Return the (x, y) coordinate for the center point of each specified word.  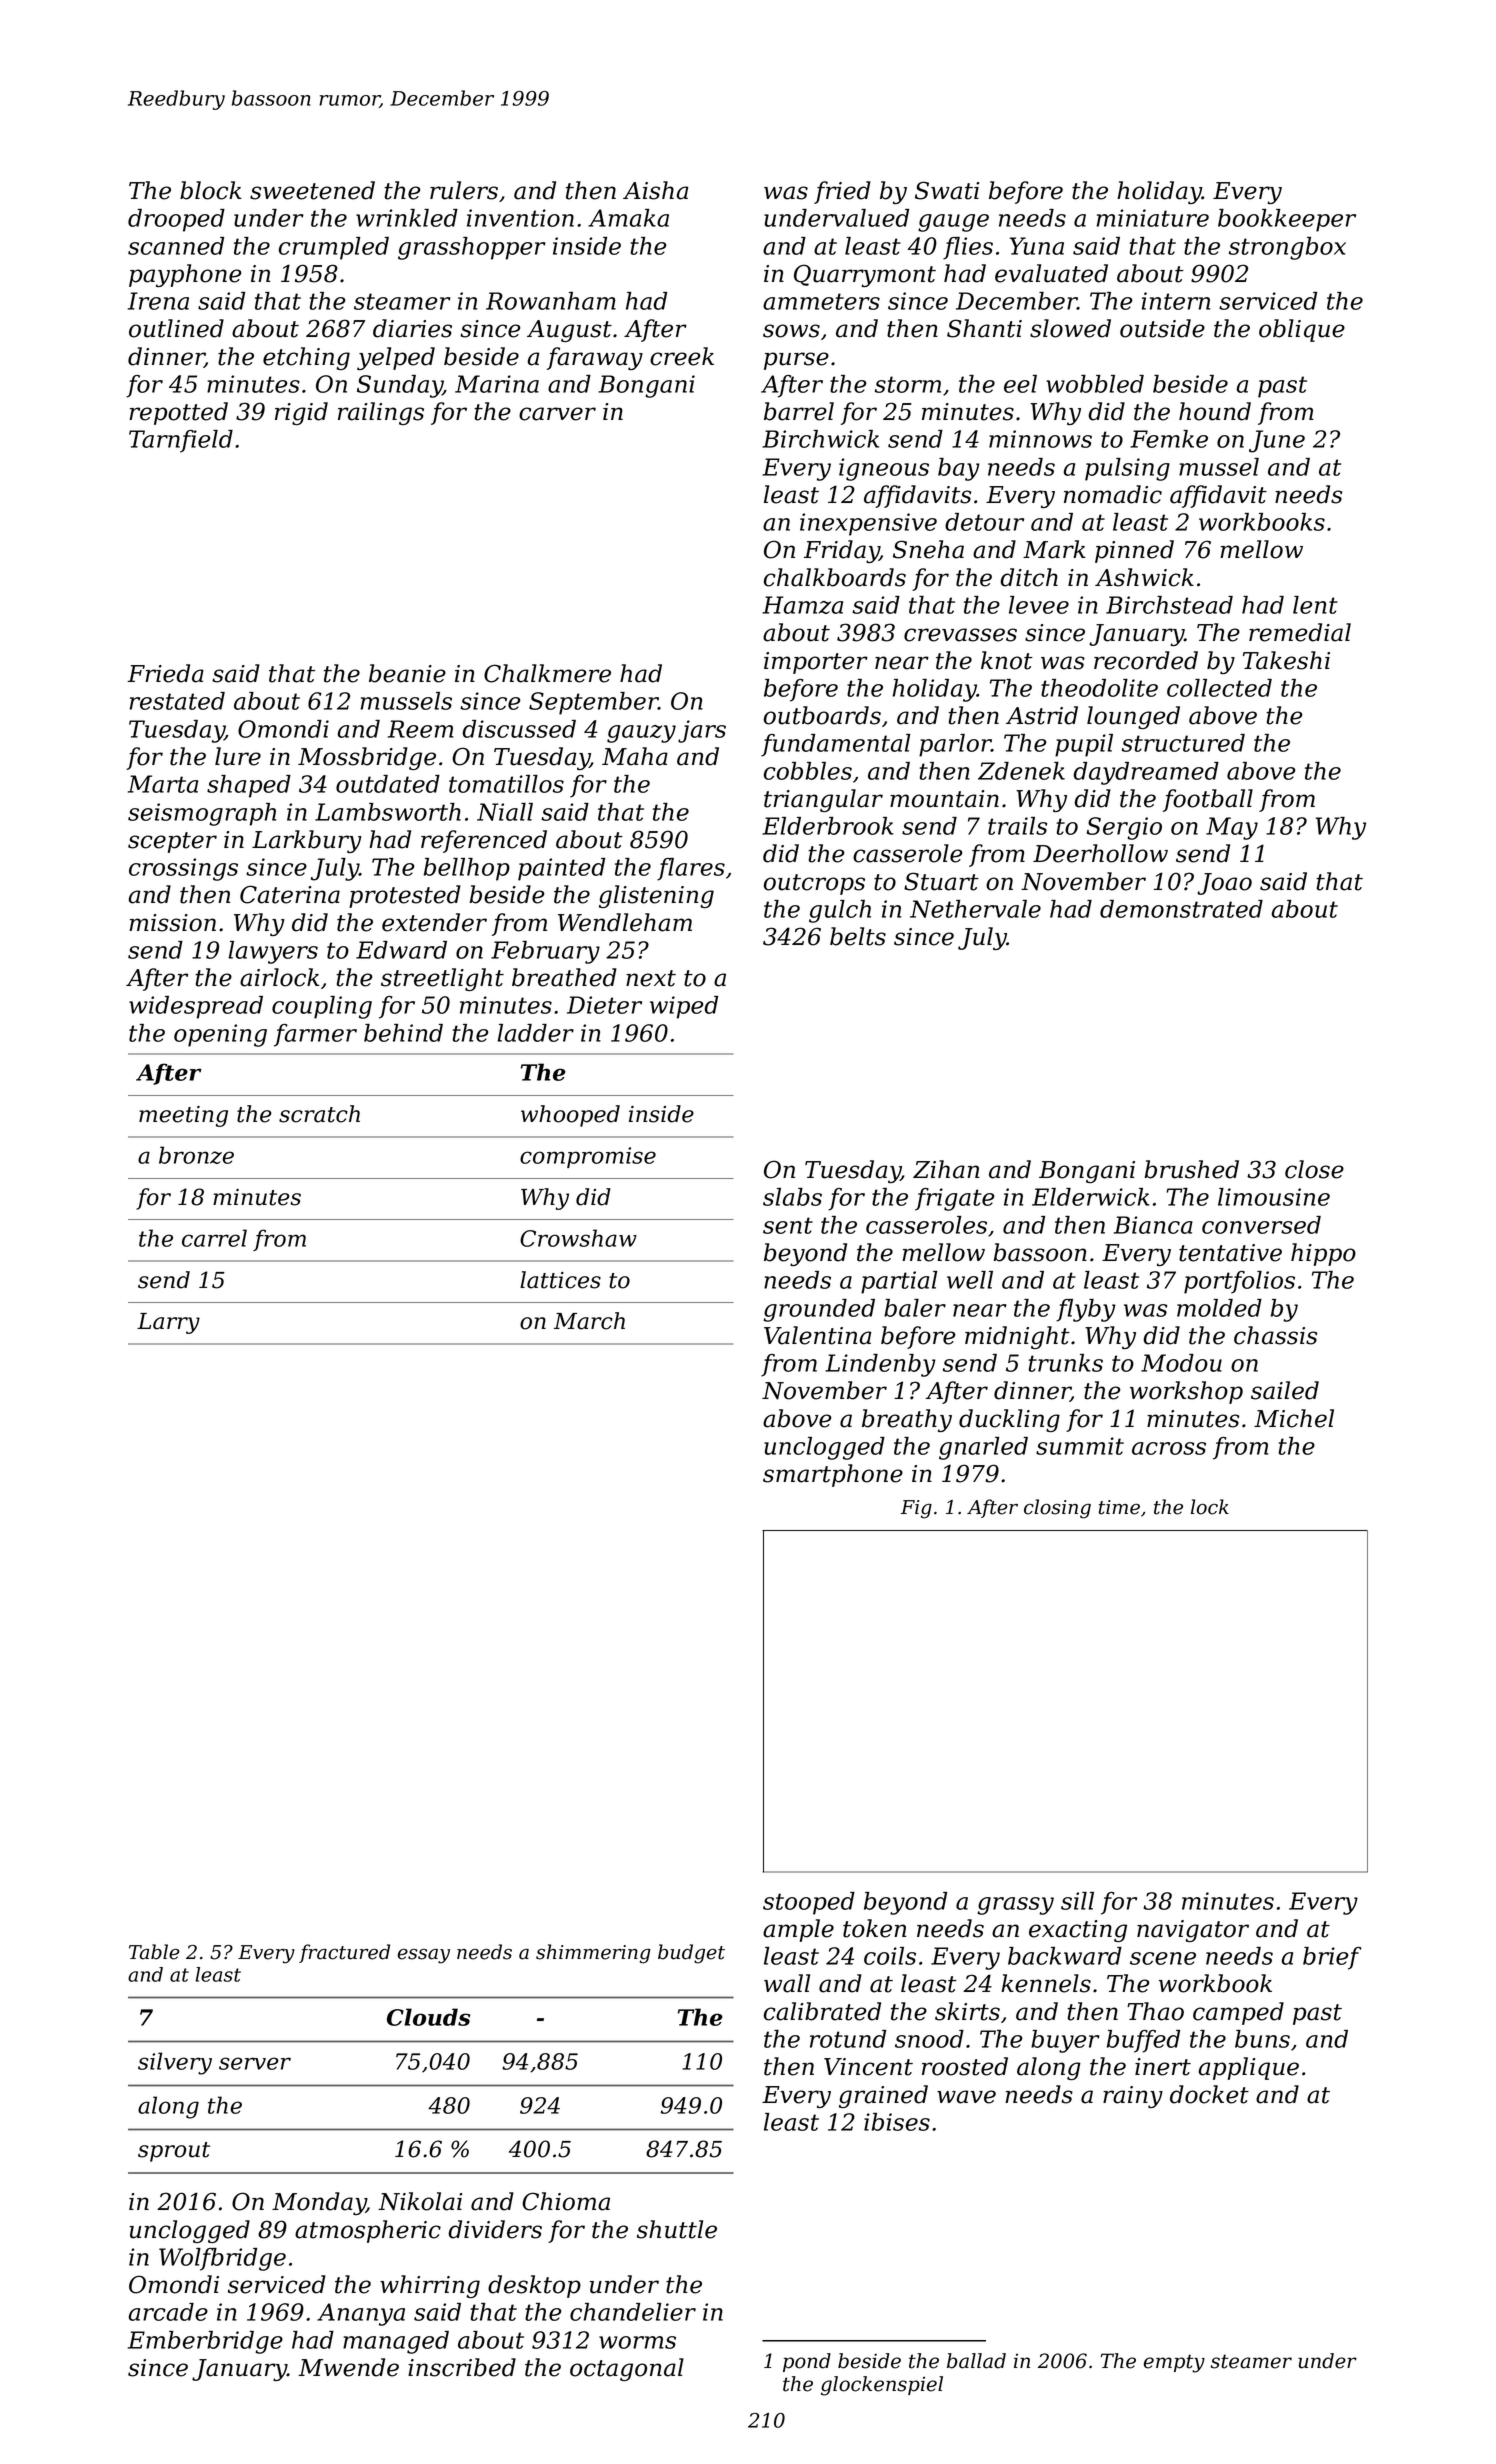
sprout (174, 2152)
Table (154, 1952)
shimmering (593, 1954)
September (593, 703)
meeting (183, 1116)
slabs (792, 1197)
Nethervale (975, 909)
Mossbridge (367, 758)
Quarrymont (865, 275)
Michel (1294, 1418)
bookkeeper (1287, 220)
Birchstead (1169, 605)
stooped (809, 1903)
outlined (176, 328)
